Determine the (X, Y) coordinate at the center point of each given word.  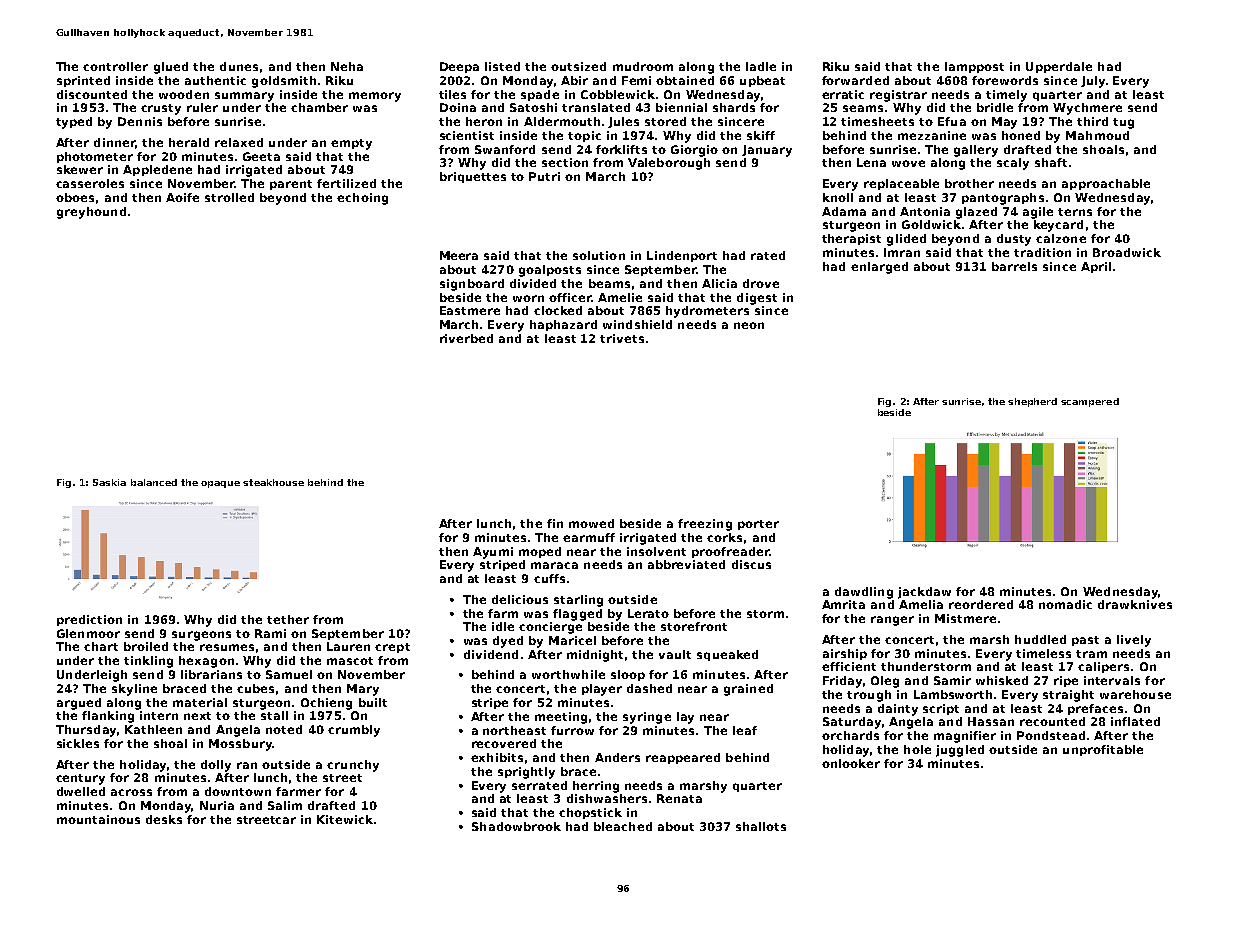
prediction (89, 620)
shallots (761, 826)
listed (502, 66)
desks (164, 819)
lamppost (974, 67)
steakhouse (273, 482)
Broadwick (1127, 252)
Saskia (109, 482)
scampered (1090, 402)
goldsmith (284, 82)
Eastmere (470, 310)
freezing (705, 525)
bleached (623, 826)
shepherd (1032, 402)
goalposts (550, 271)
